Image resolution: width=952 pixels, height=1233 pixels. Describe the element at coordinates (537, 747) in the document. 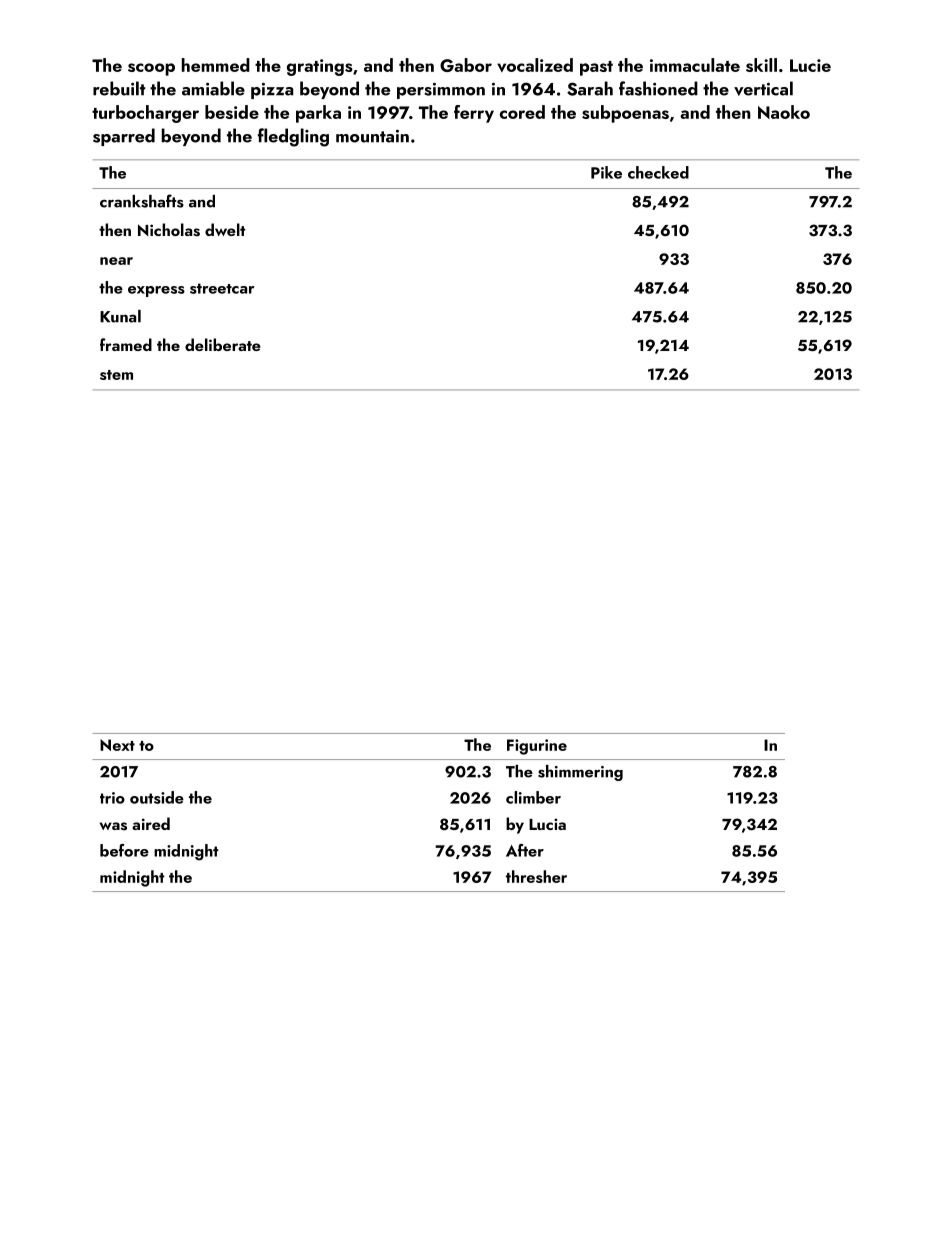

I see `Figurine` at that location.
